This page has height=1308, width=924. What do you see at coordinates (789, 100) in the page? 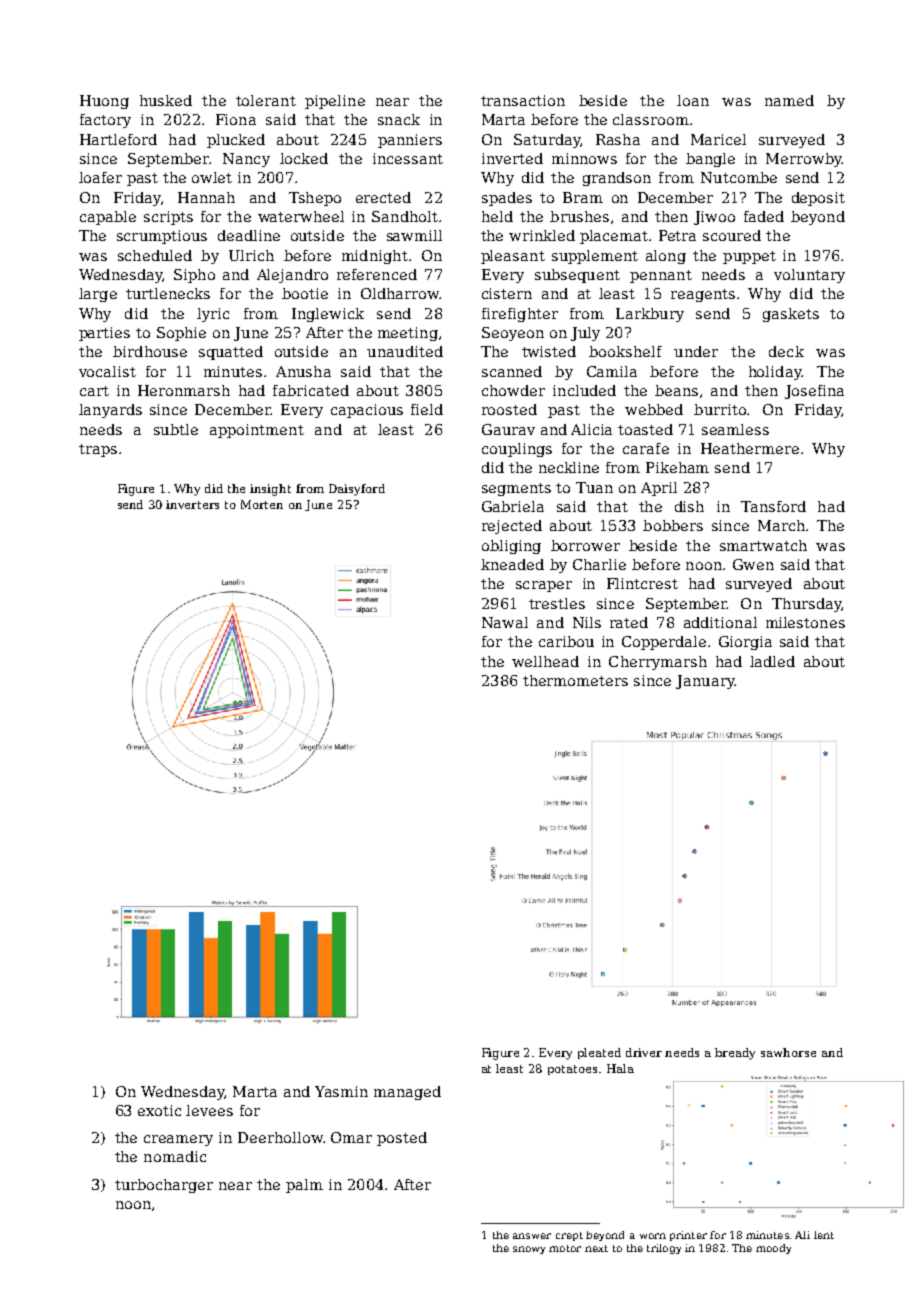
I see `named` at bounding box center [789, 100].
